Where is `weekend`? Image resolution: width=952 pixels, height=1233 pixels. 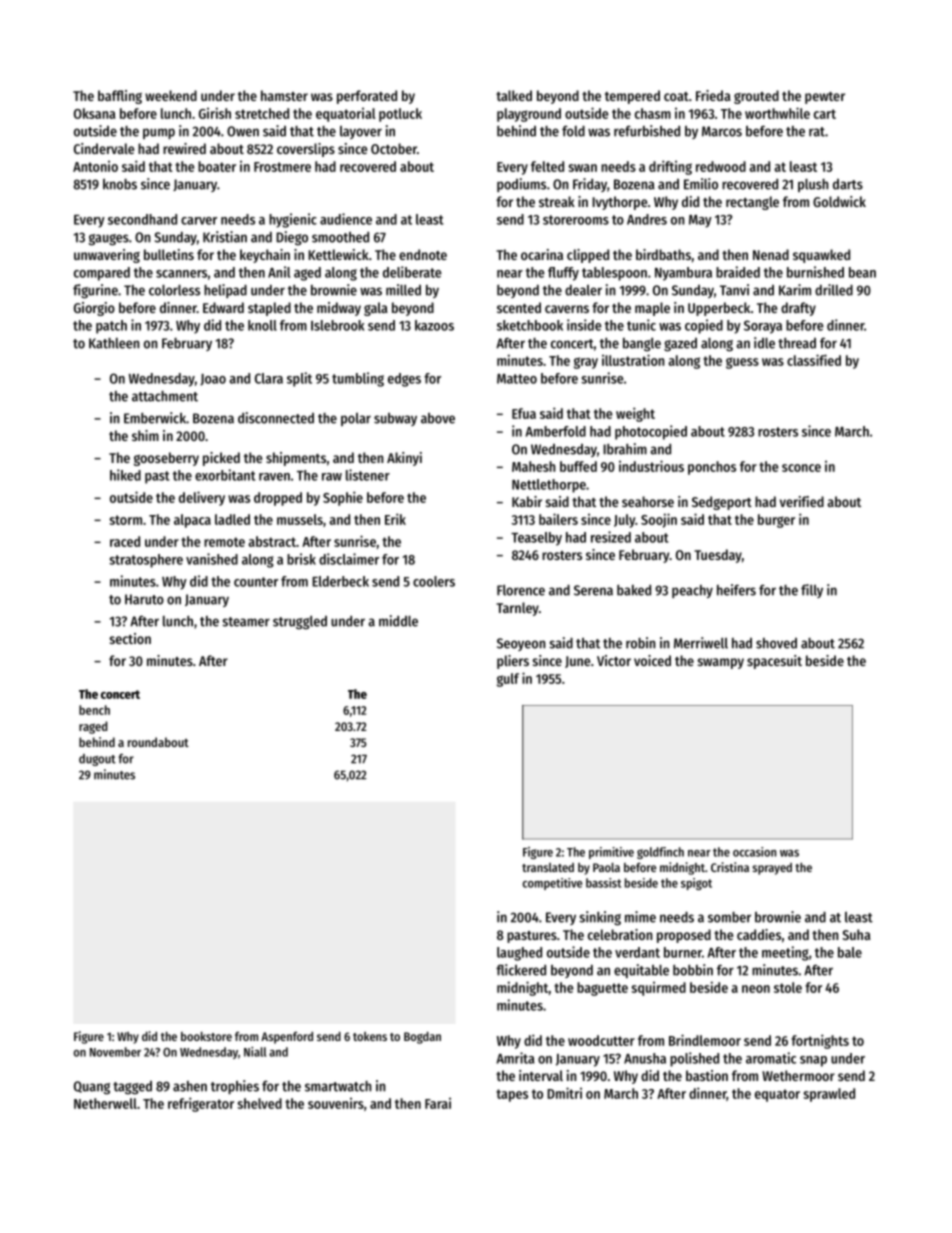
weekend is located at coordinates (171, 95).
